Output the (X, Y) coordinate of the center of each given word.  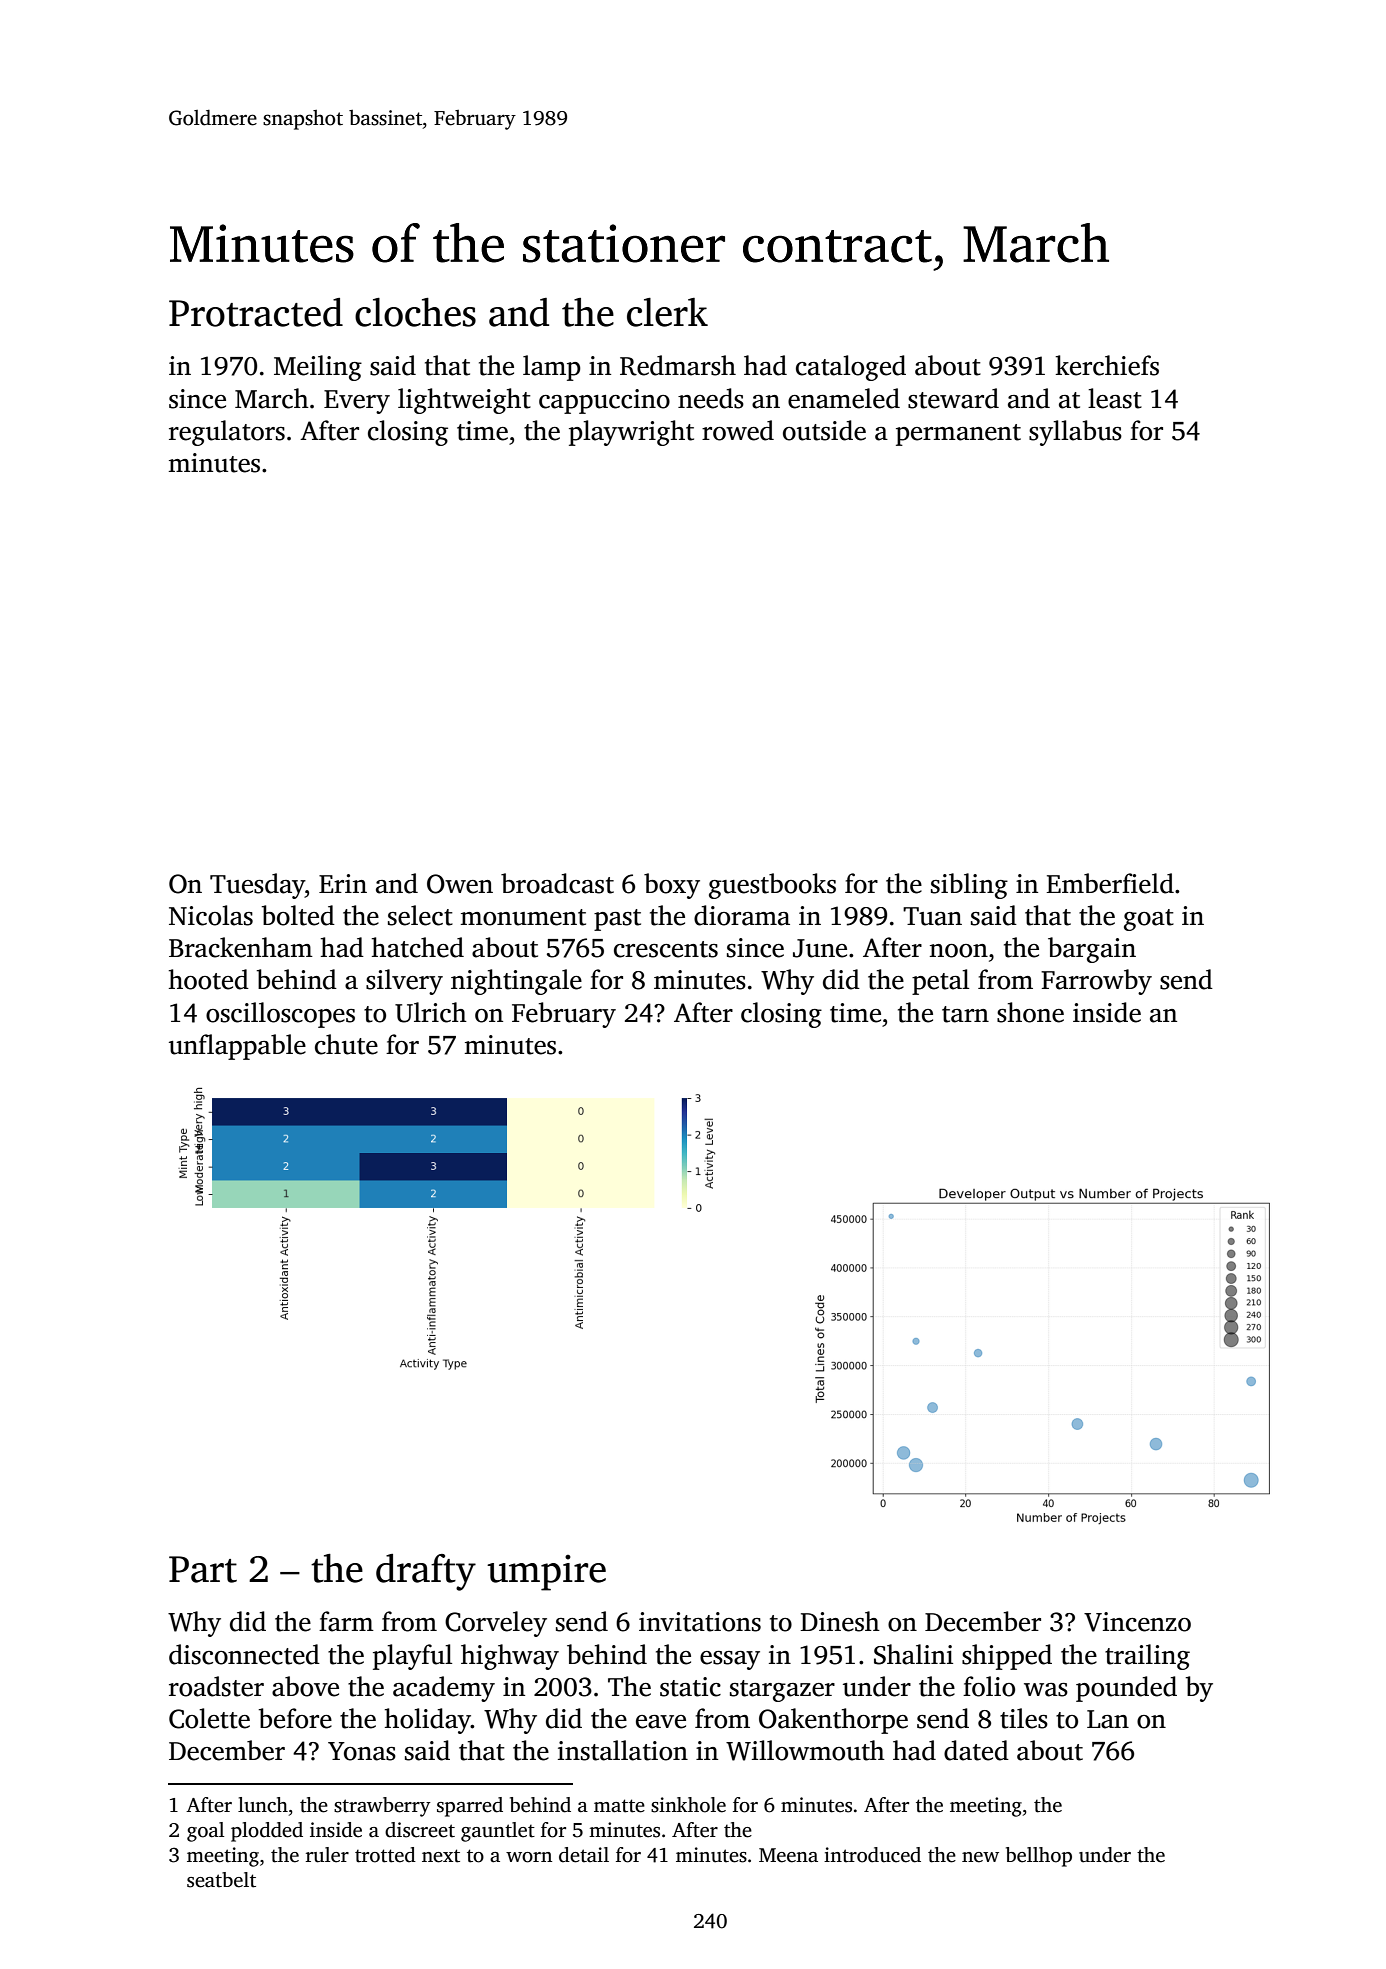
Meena (788, 1855)
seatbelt (221, 1880)
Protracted (256, 312)
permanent (958, 435)
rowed (738, 430)
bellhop (1039, 1857)
